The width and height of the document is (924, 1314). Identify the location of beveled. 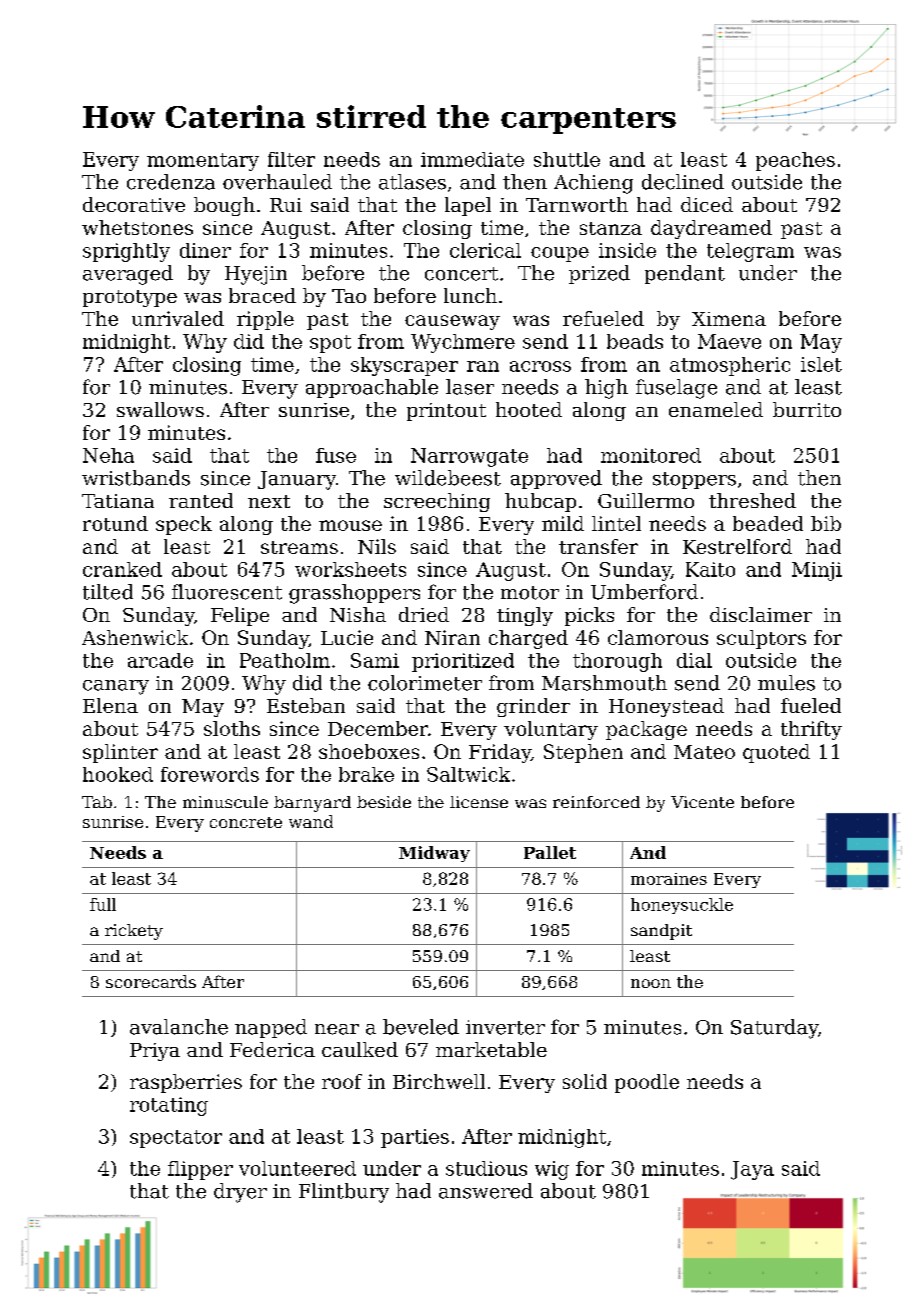
(421, 1027).
